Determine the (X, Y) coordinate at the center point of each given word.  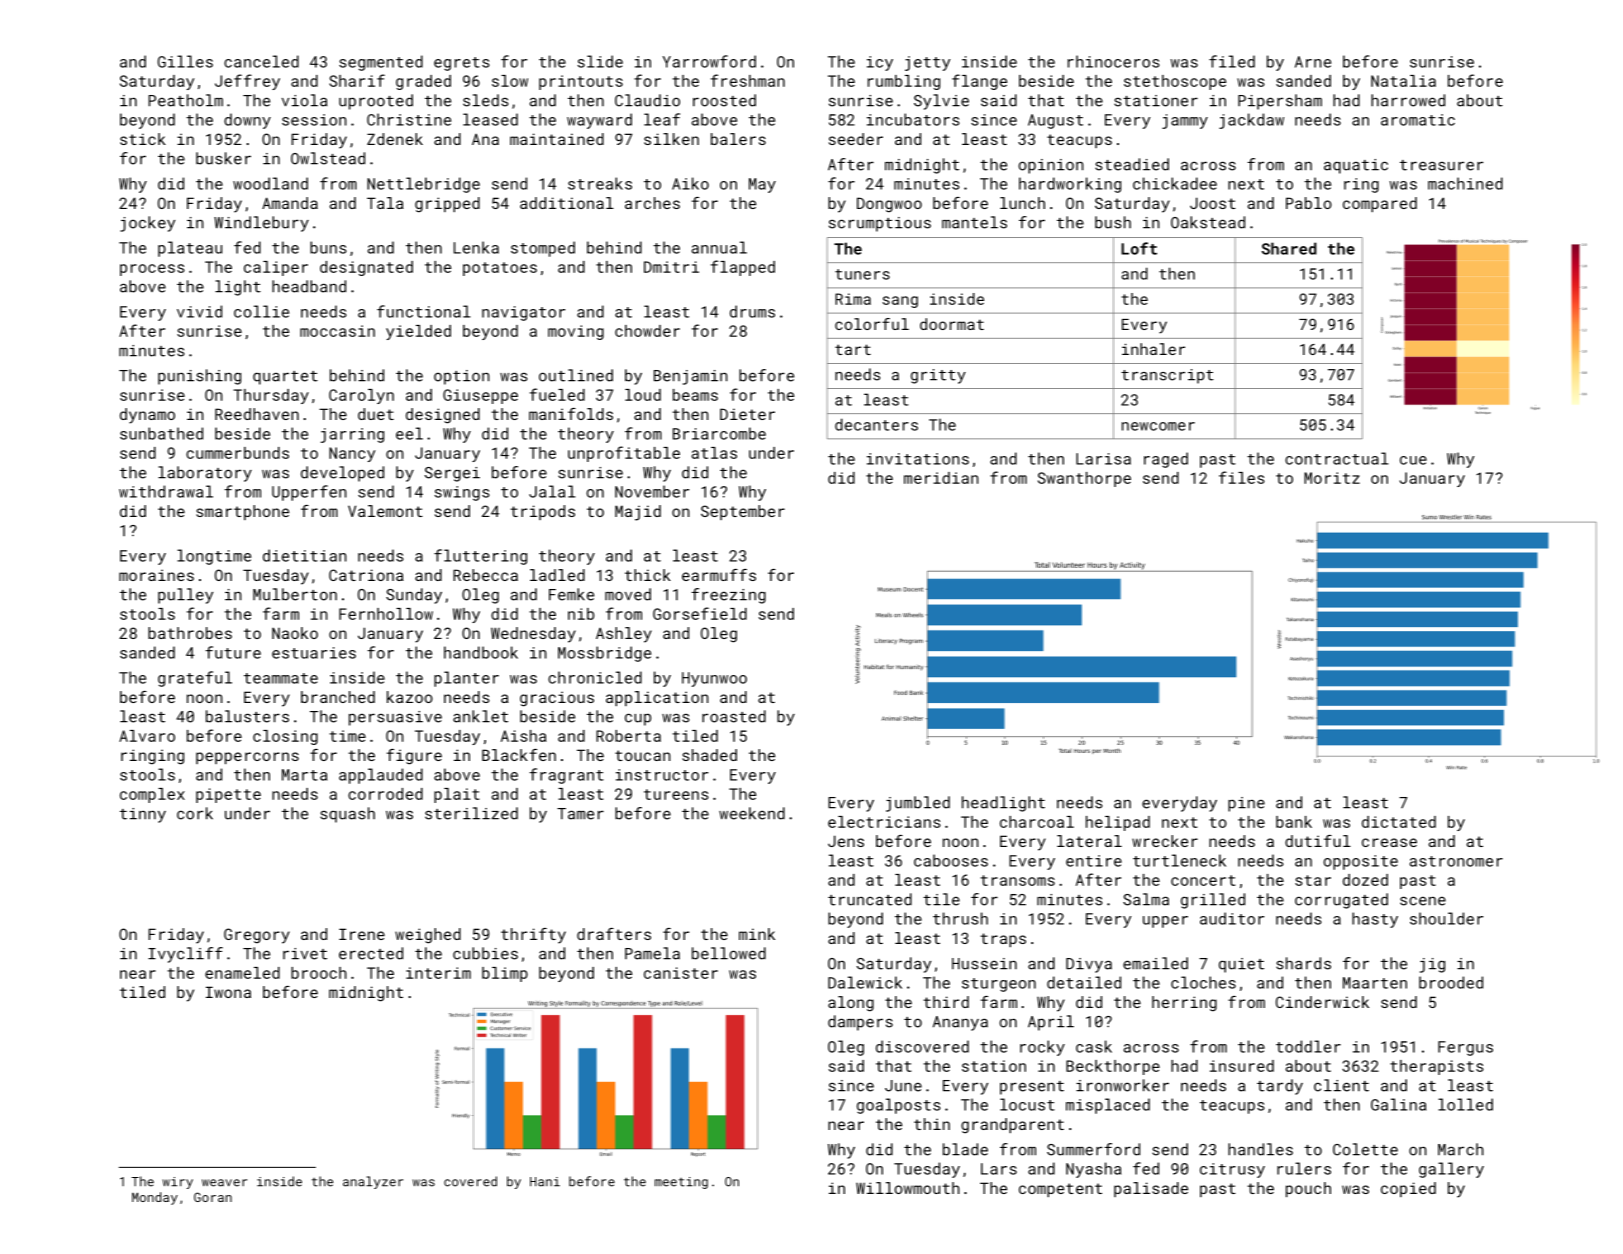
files (1242, 477)
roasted (734, 716)
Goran (213, 1197)
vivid (199, 311)
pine (1246, 804)
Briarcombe (719, 433)
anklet (480, 716)
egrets (462, 64)
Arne (1313, 62)
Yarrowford (709, 61)
